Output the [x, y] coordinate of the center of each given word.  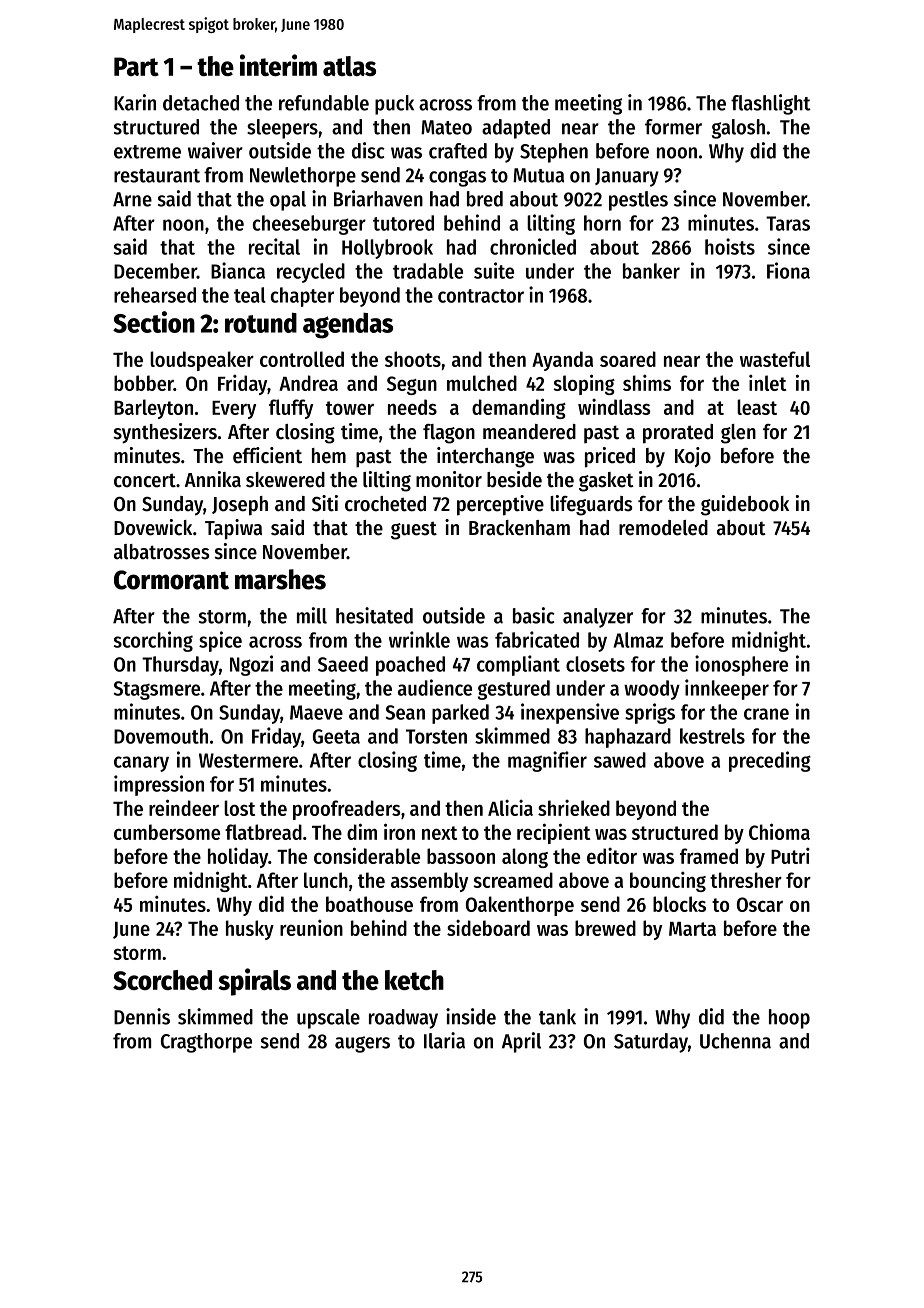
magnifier [547, 761]
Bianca [238, 270]
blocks [679, 904]
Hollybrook [387, 249]
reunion [311, 928]
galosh [738, 129]
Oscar [760, 904]
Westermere [248, 760]
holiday [238, 858]
